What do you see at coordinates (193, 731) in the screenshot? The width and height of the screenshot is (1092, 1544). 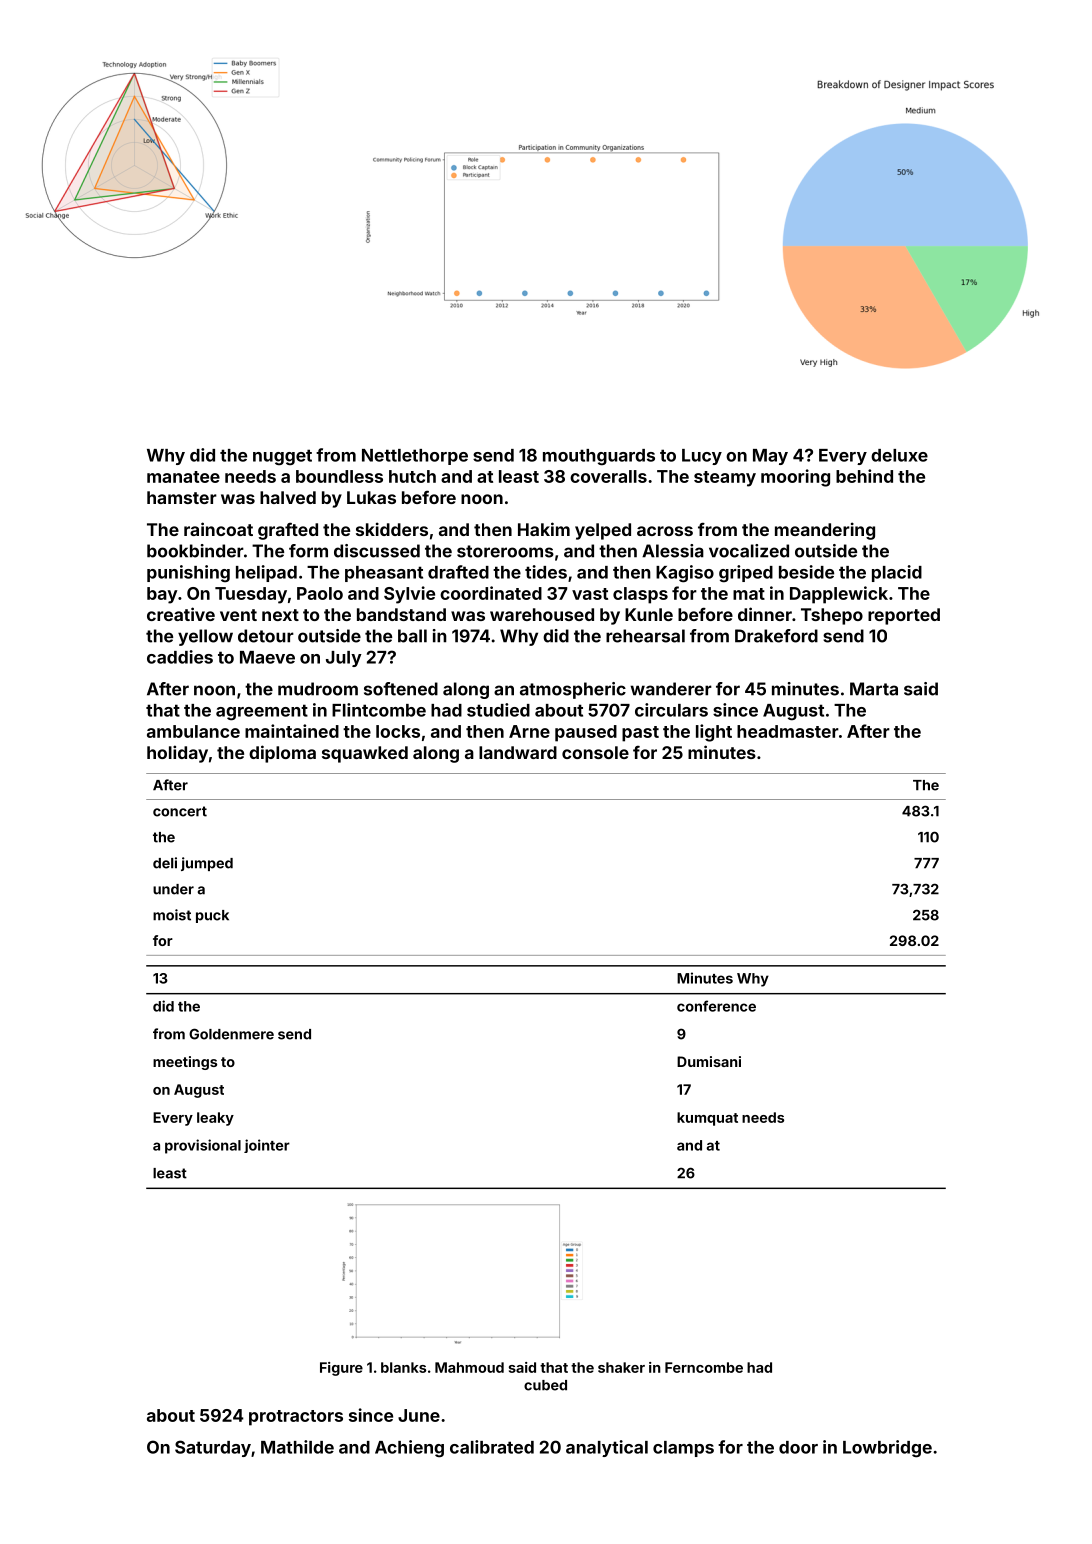 I see `ambulance` at bounding box center [193, 731].
